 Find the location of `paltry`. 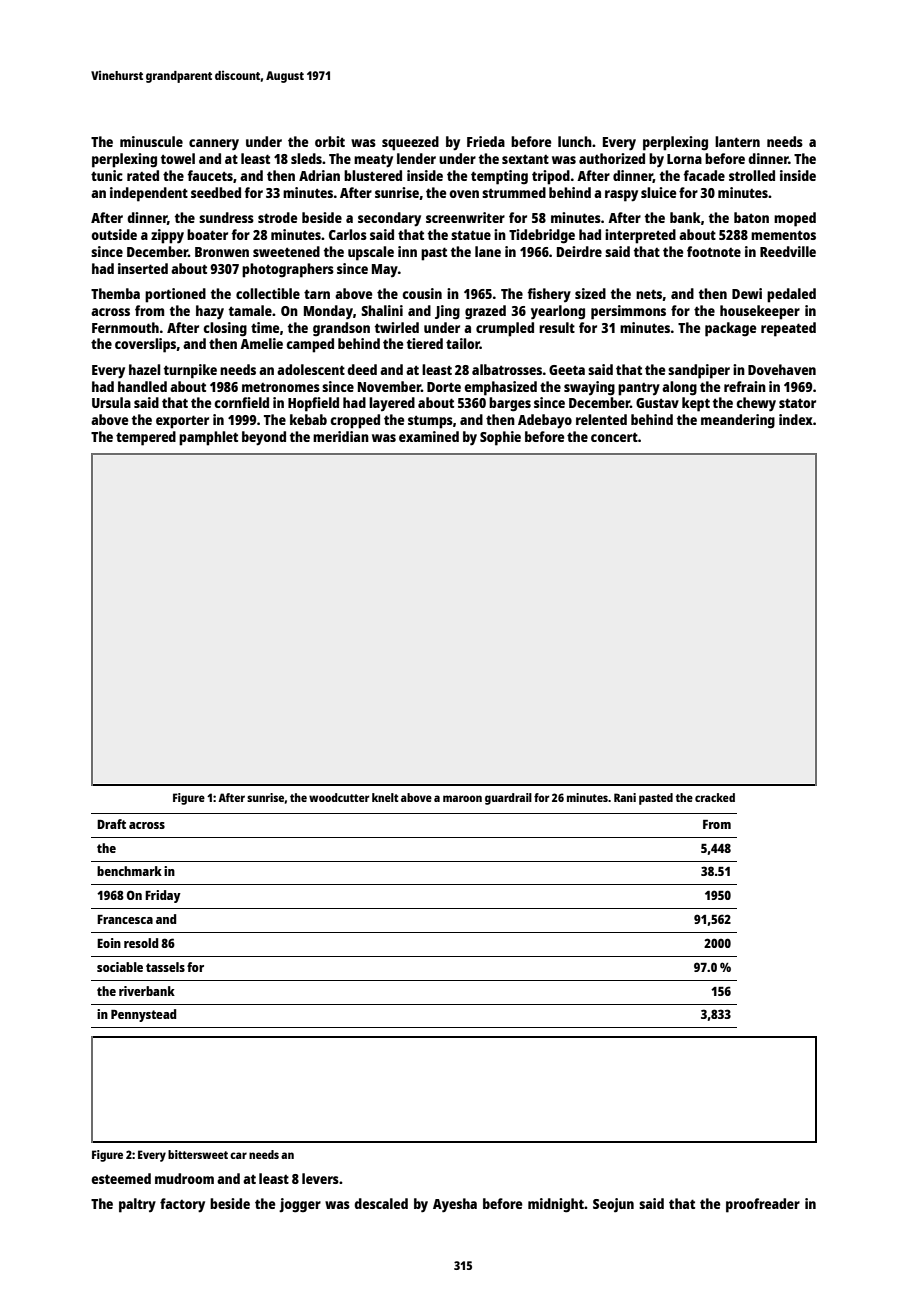

paltry is located at coordinates (137, 1205).
